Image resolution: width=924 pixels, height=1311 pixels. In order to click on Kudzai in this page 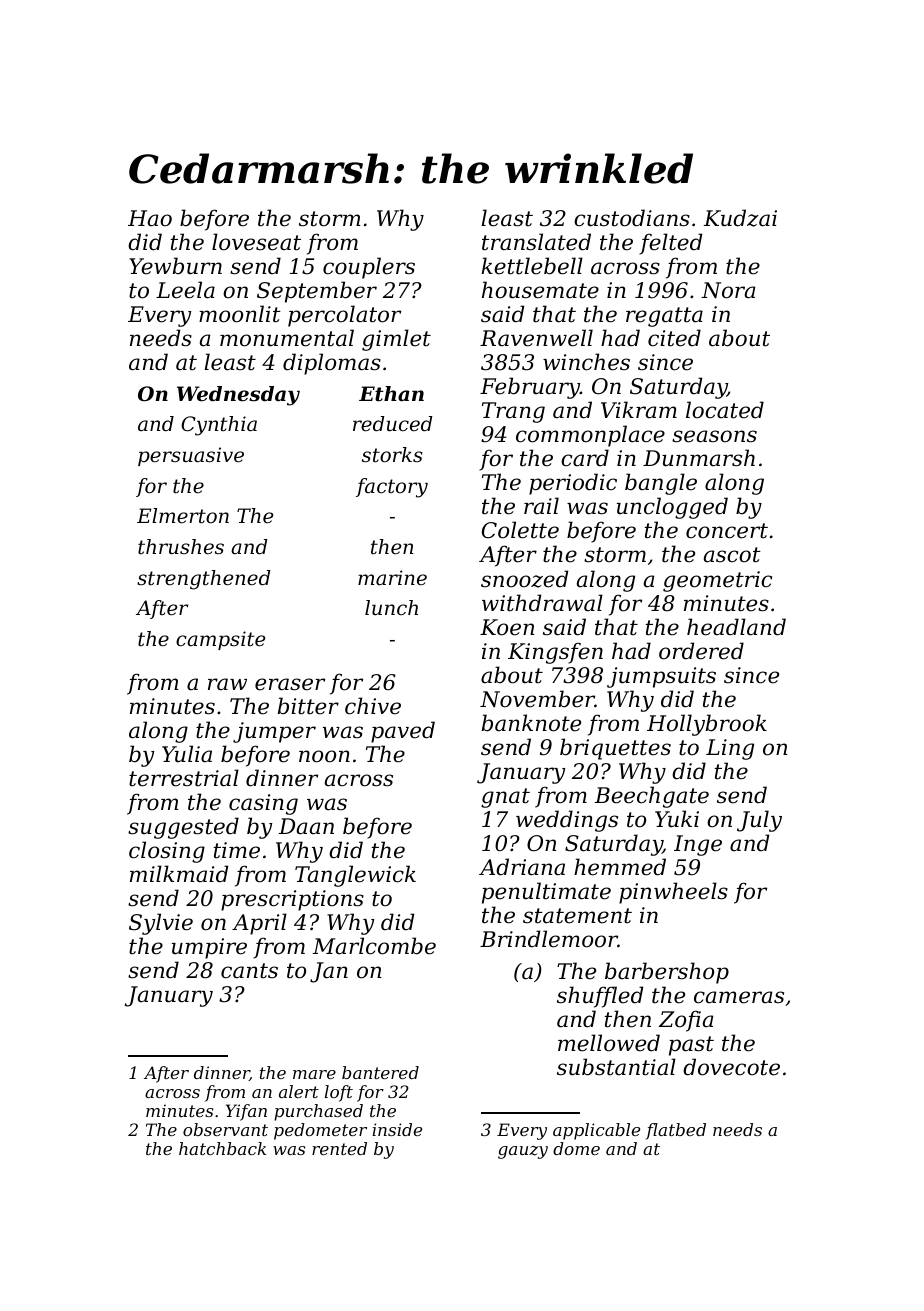, I will do `click(740, 218)`.
